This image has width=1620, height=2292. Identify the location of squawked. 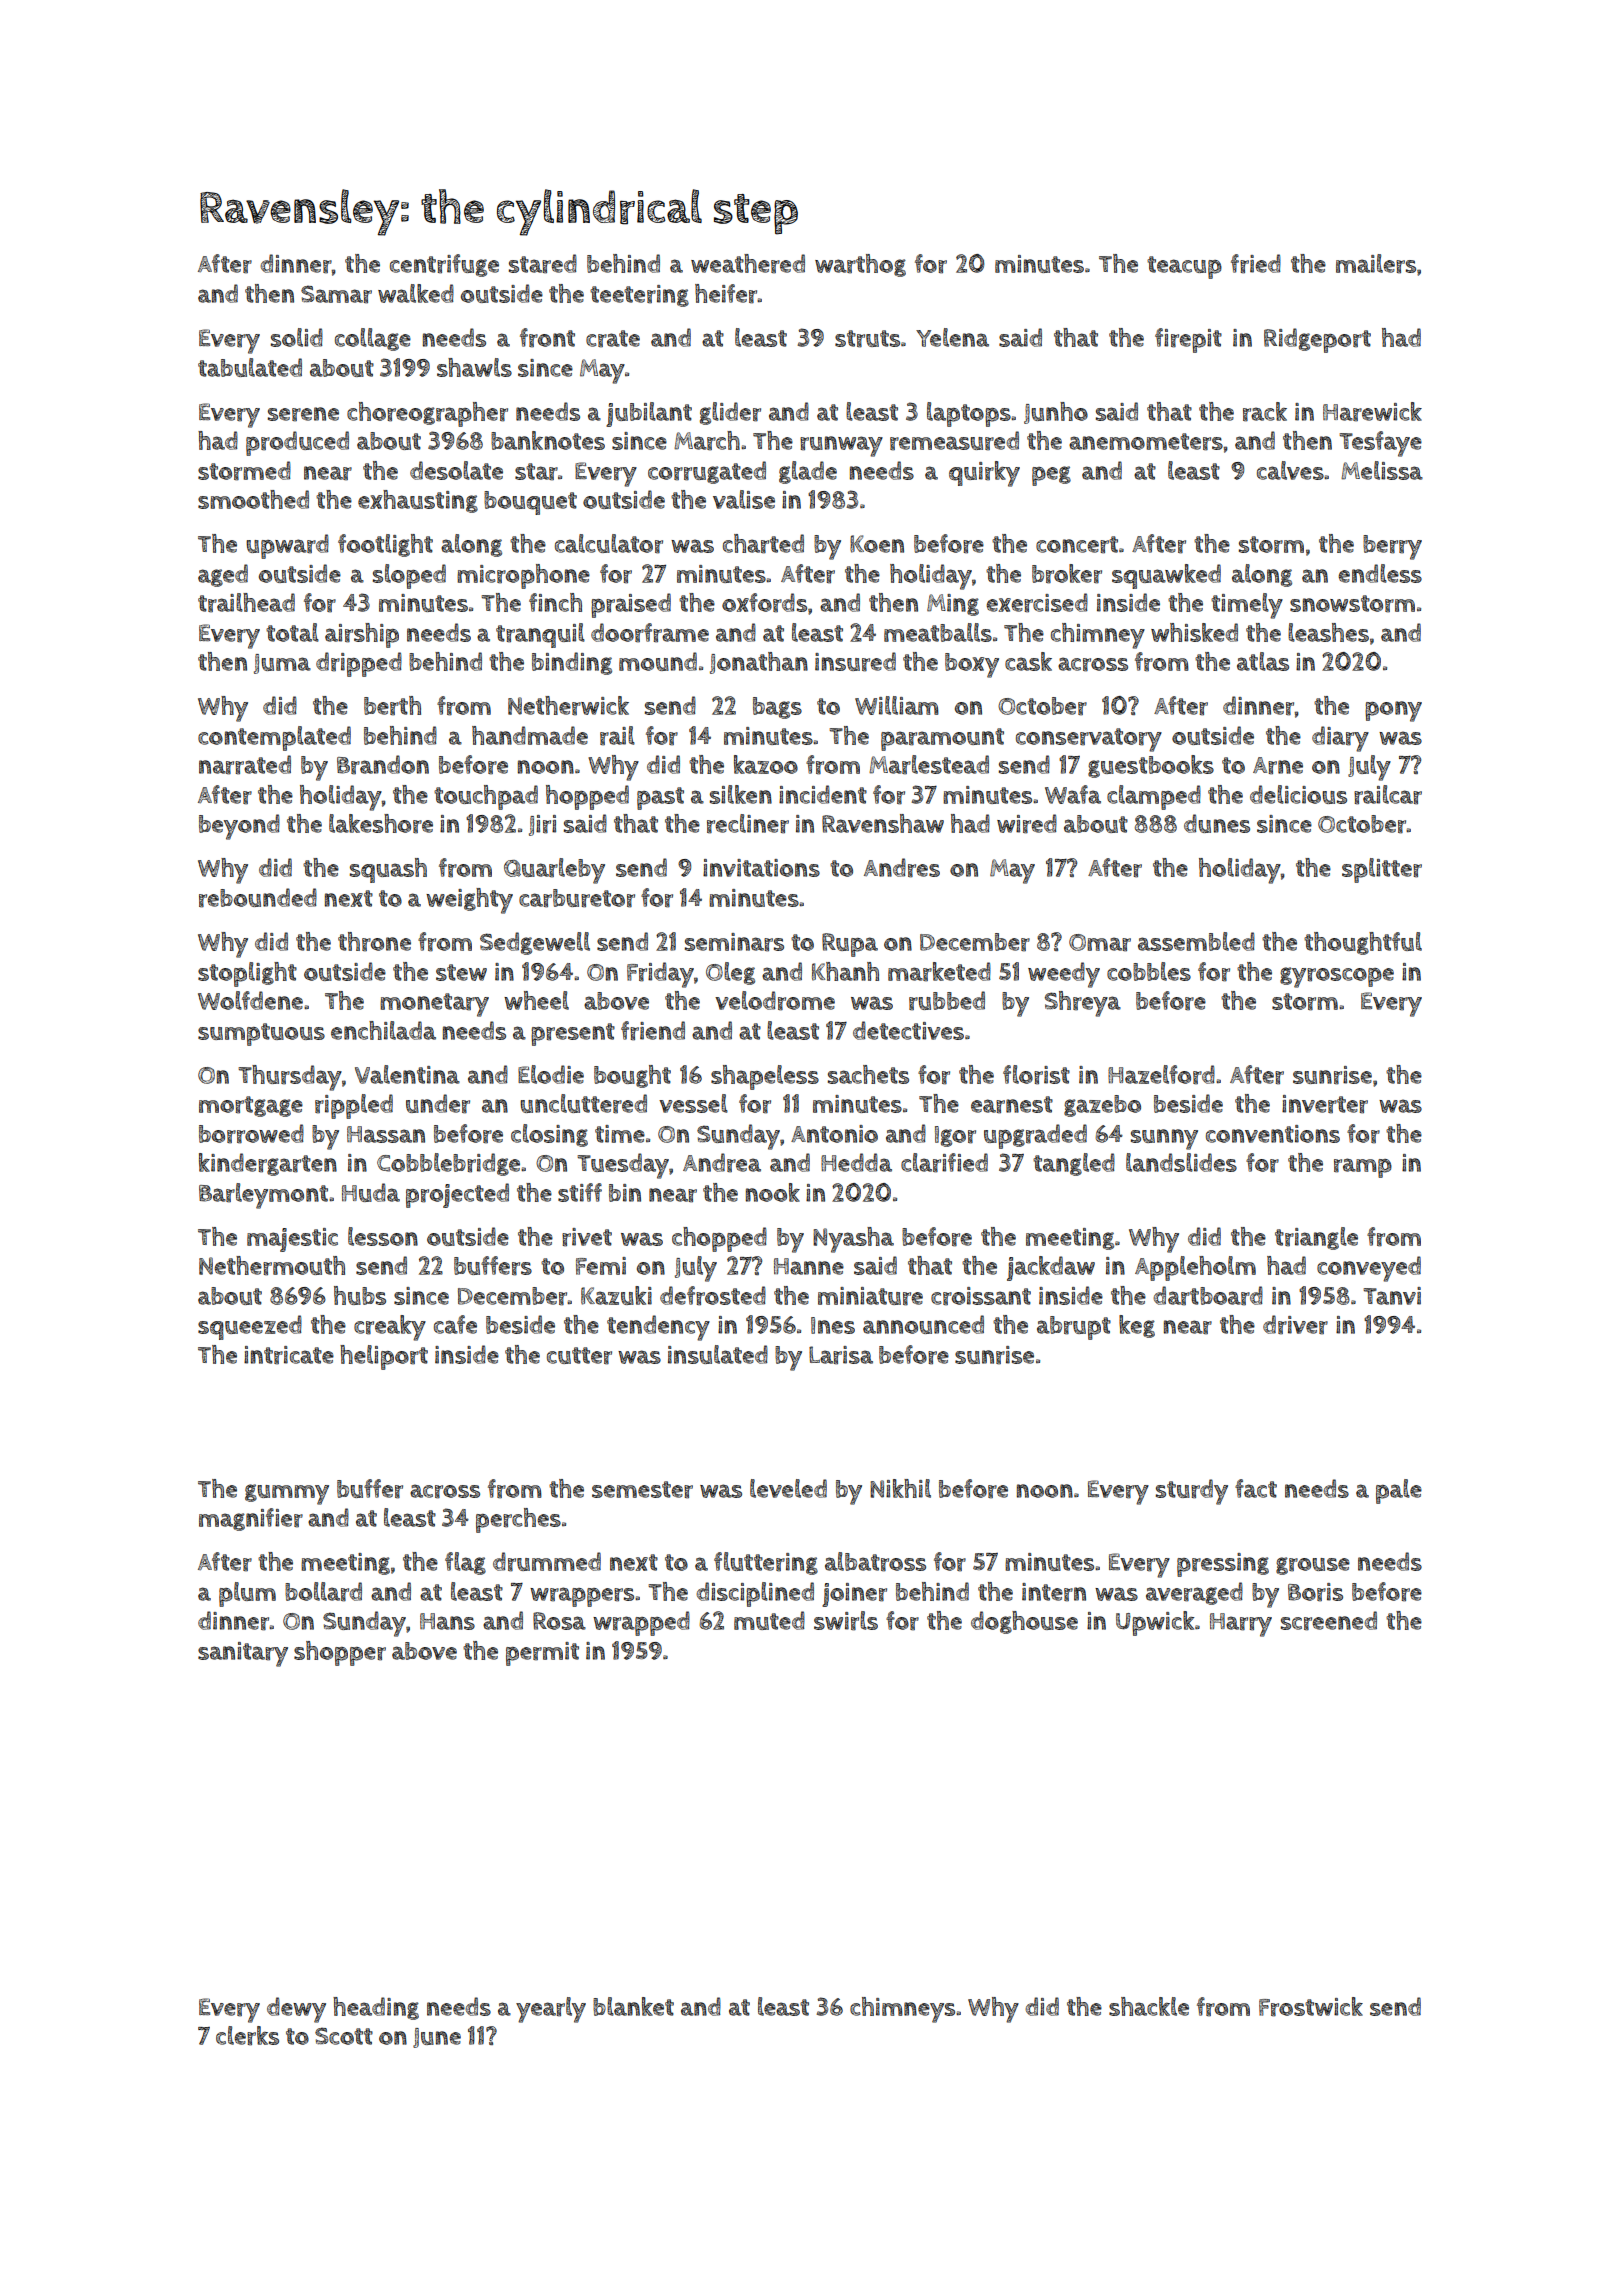
(1166, 576).
